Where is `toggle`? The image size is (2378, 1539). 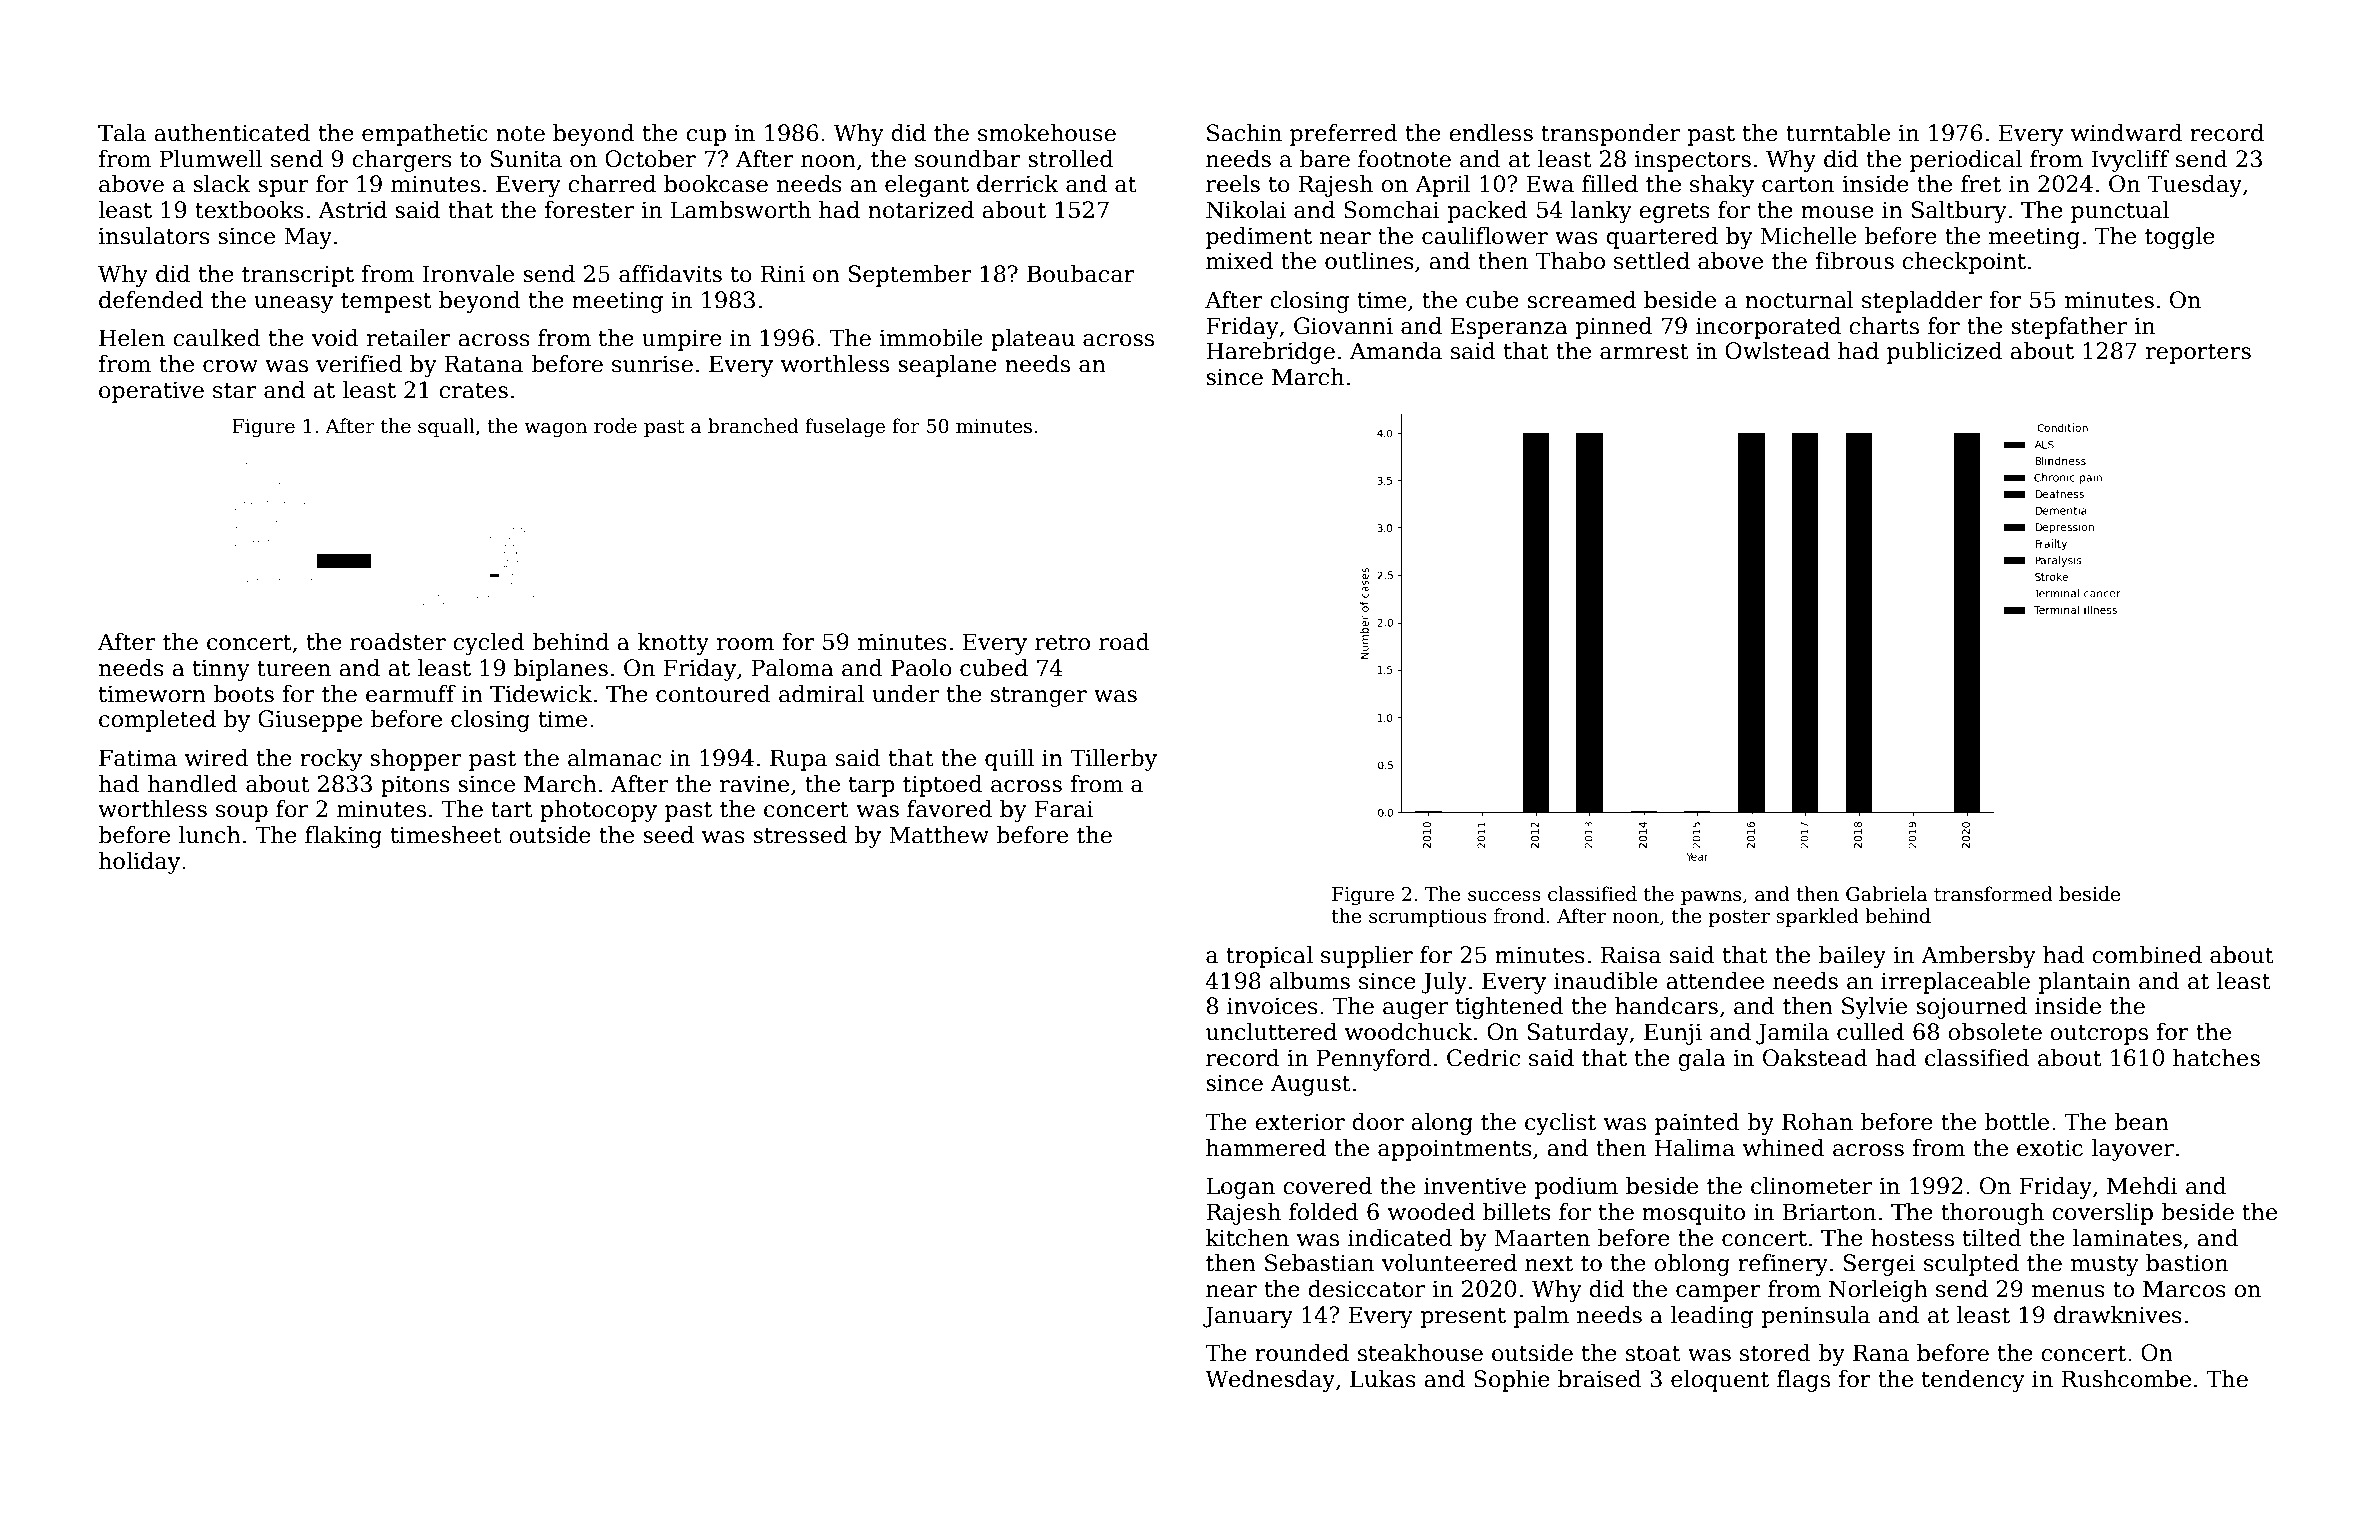 toggle is located at coordinates (2180, 238).
